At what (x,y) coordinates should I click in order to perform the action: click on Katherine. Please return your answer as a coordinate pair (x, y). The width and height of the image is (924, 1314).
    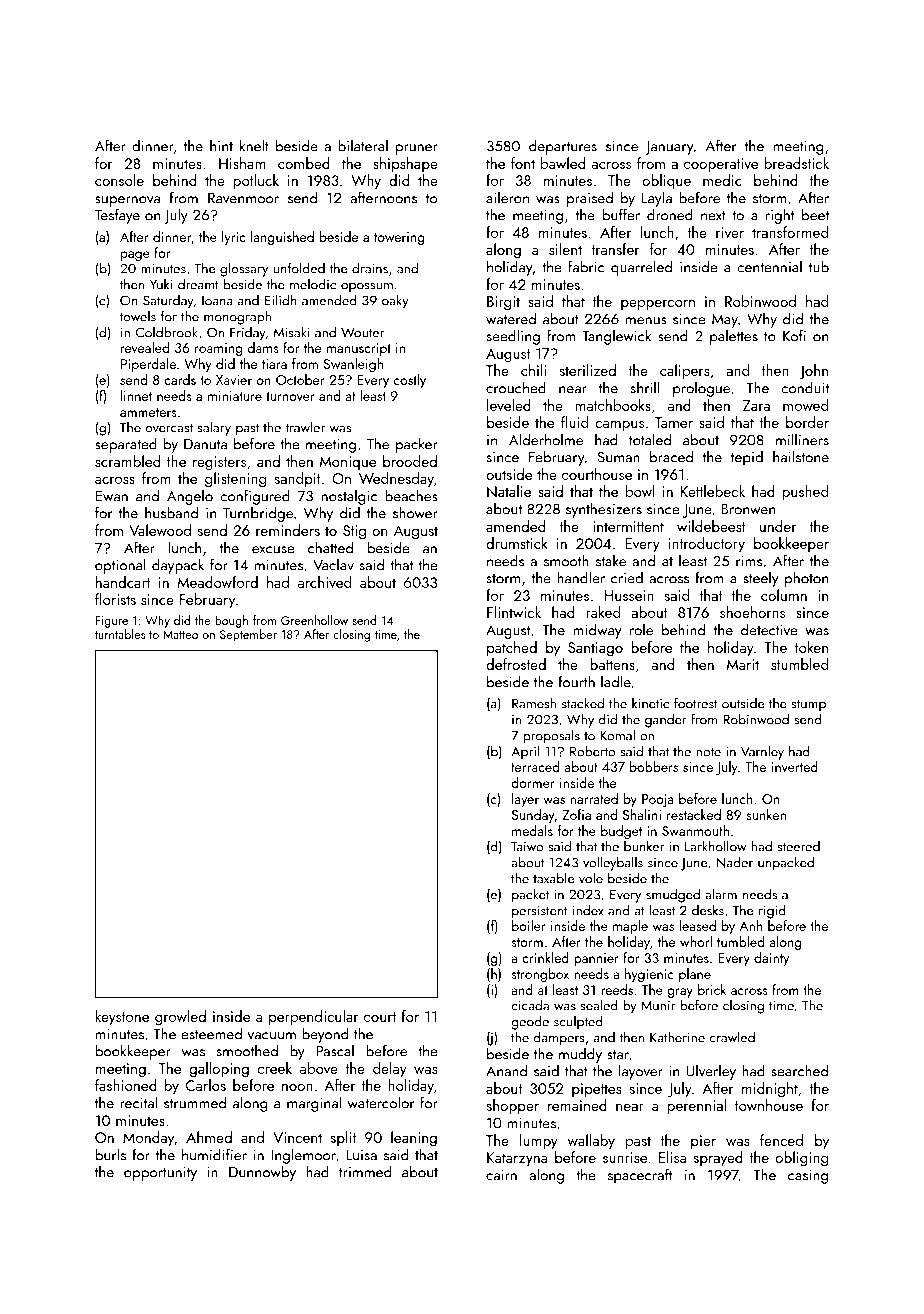
    Looking at the image, I should click on (677, 1037).
